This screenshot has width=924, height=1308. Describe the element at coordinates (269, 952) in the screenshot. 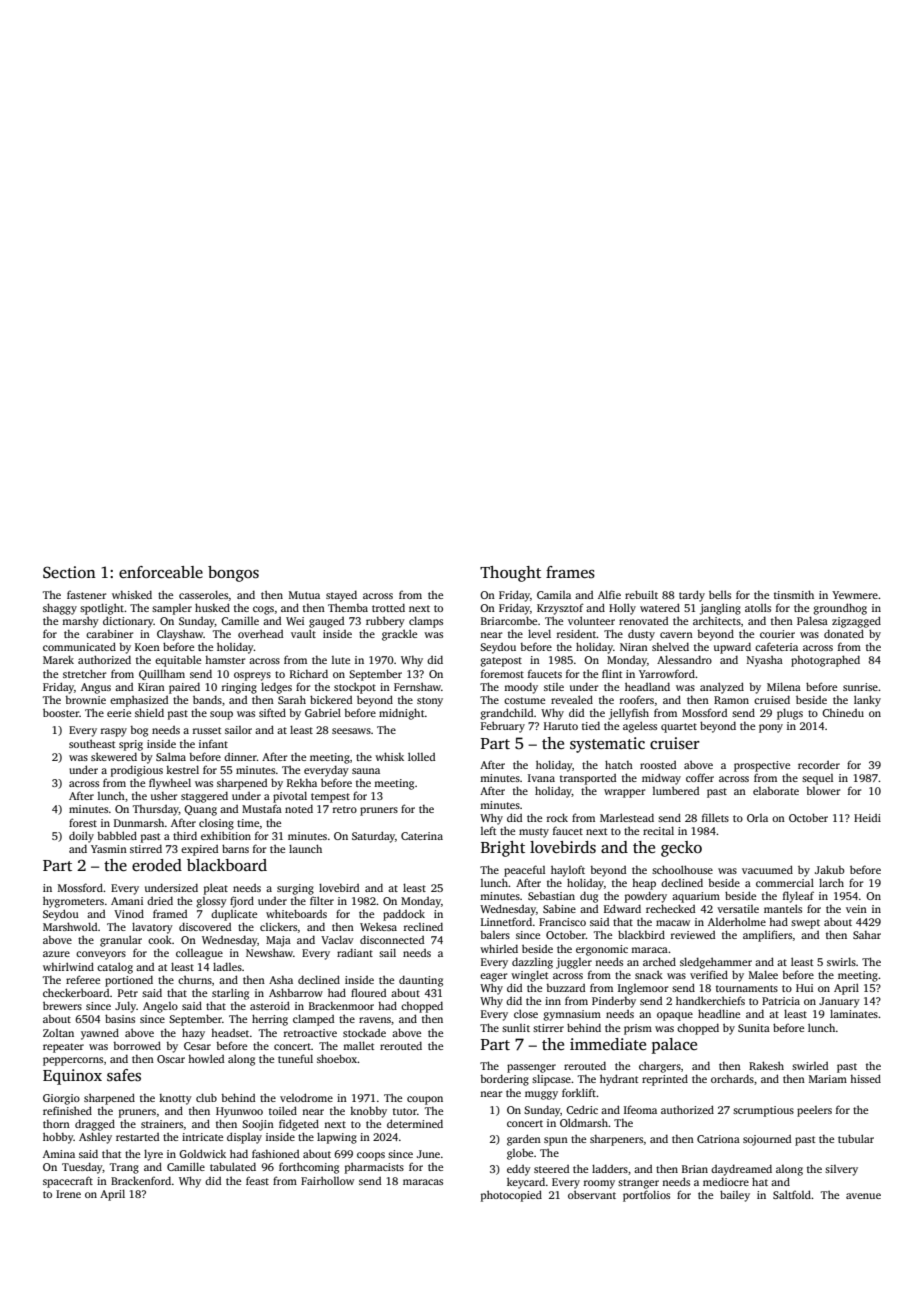

I see `Newshaw` at that location.
